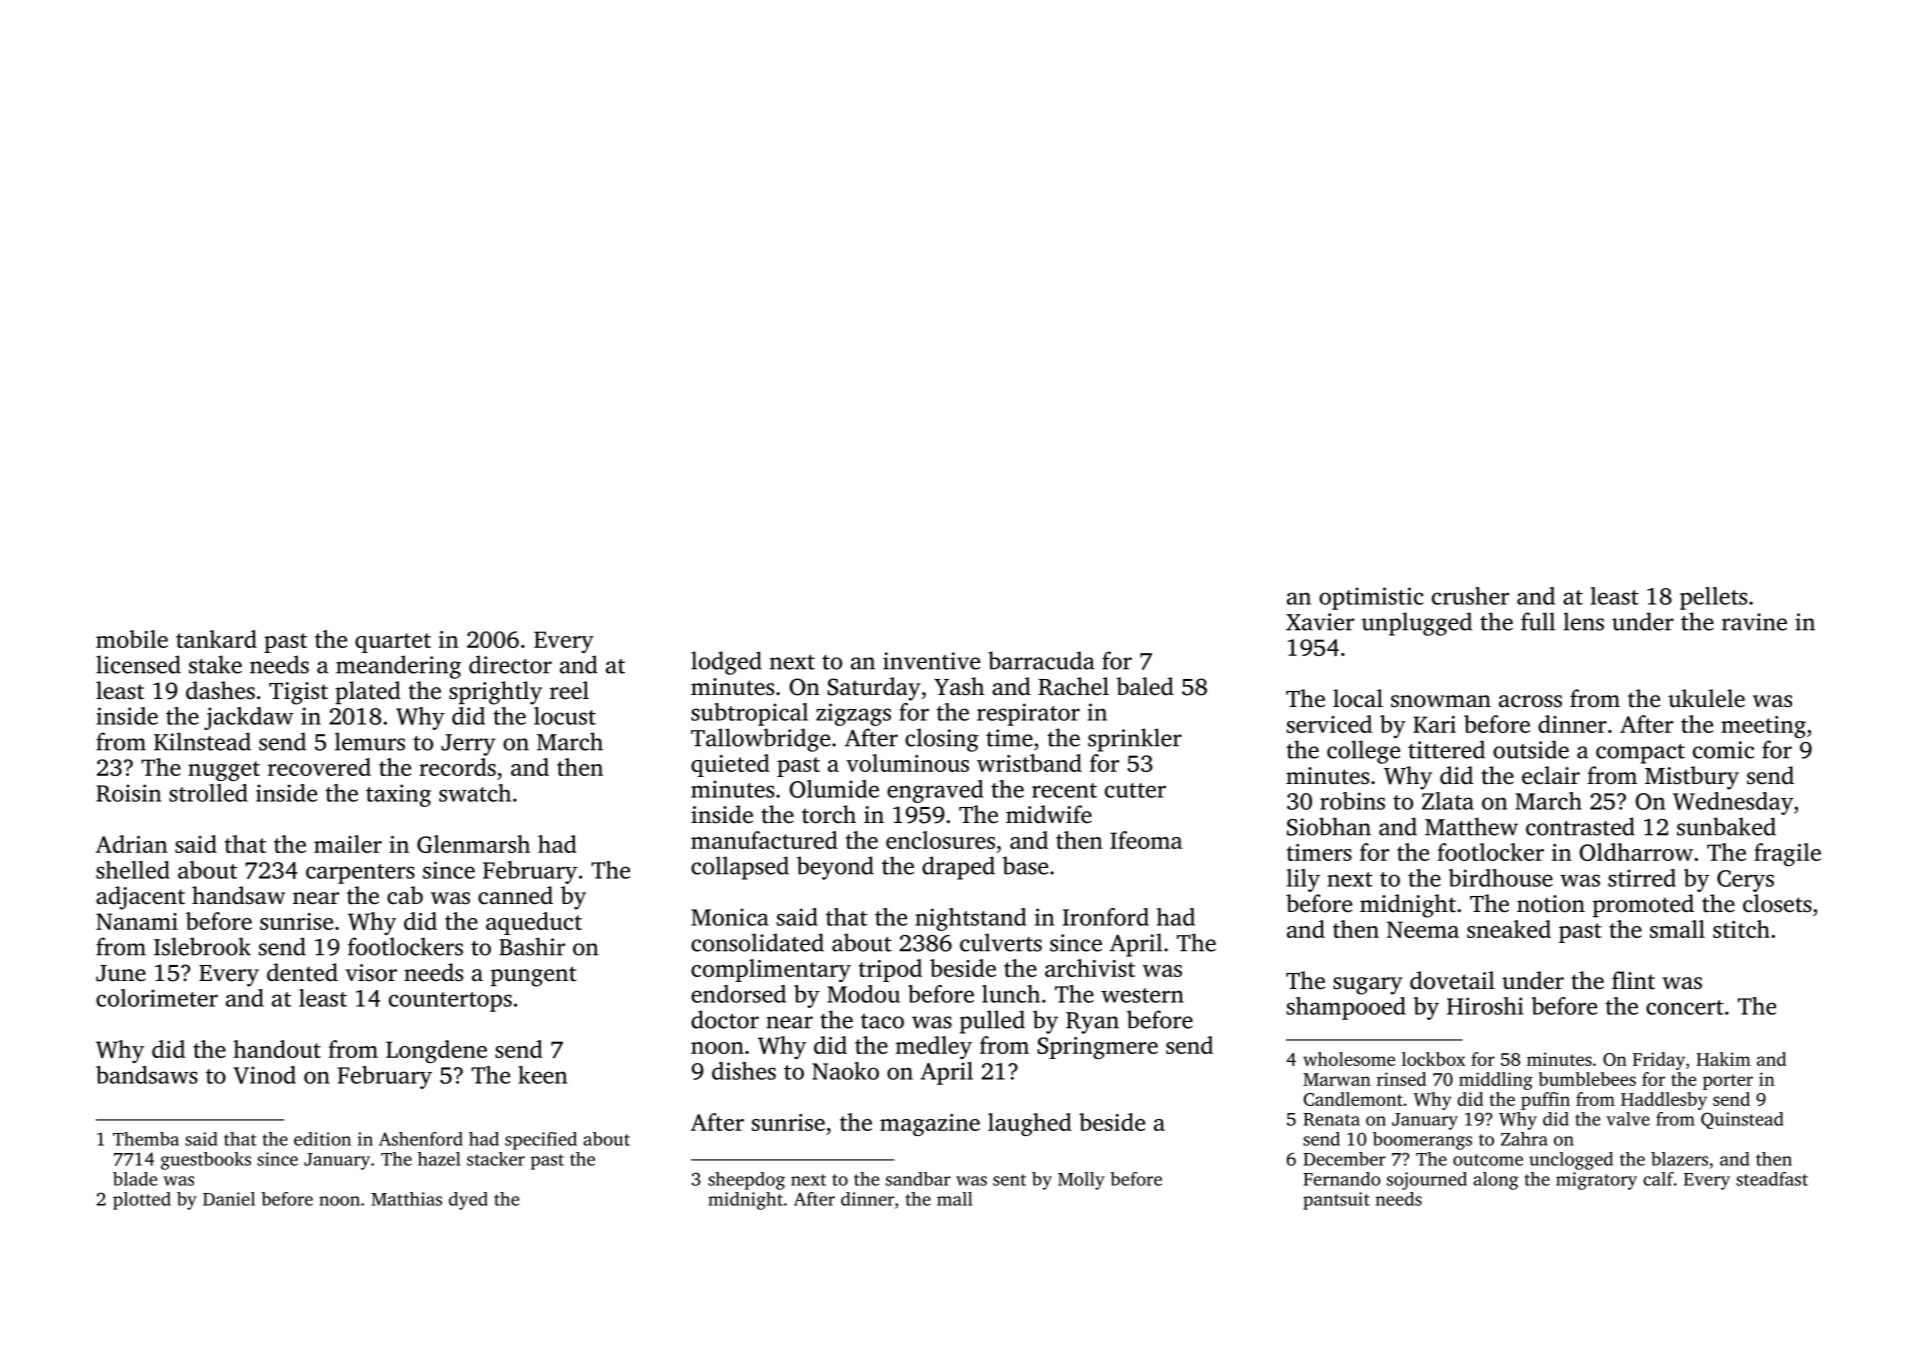 This screenshot has height=1358, width=1920. What do you see at coordinates (1371, 598) in the screenshot?
I see `optimistic` at bounding box center [1371, 598].
